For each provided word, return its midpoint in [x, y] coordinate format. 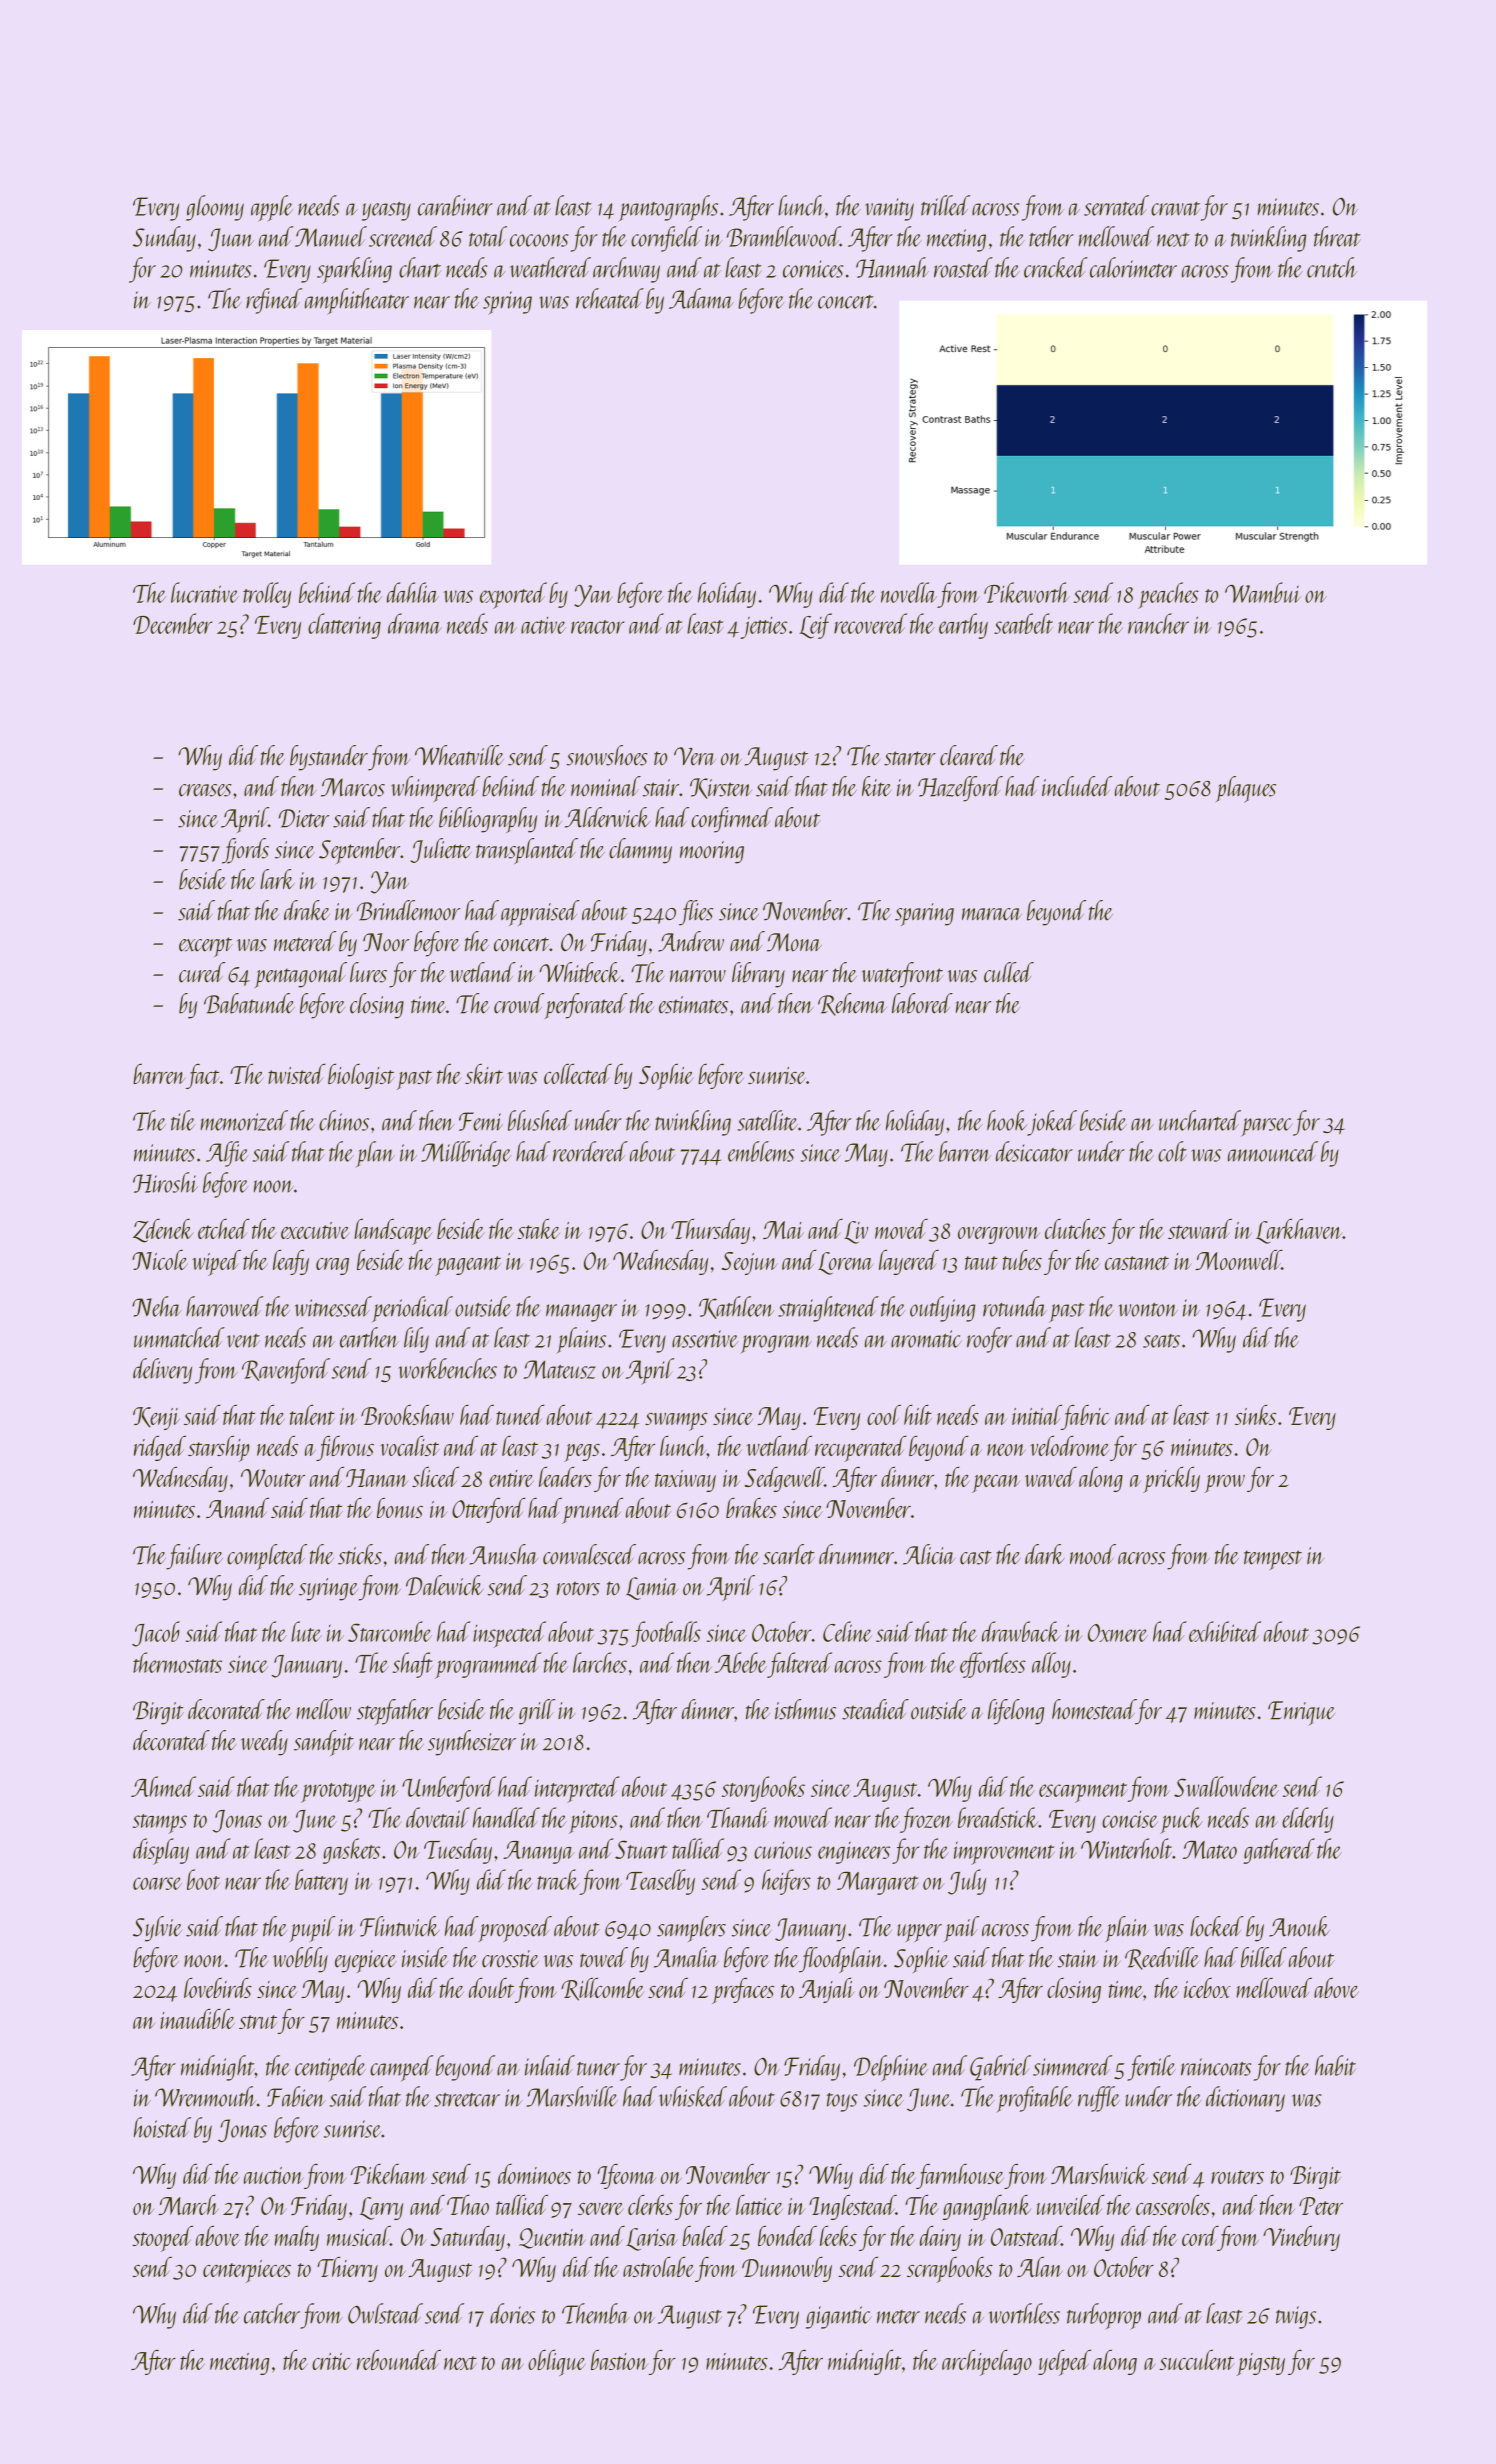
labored [922, 1003]
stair [661, 788]
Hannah [892, 267]
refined [274, 301]
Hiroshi [165, 1182]
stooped [163, 2239]
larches [600, 1662]
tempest [1273, 1560]
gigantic [839, 2317]
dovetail [438, 1817]
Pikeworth [1027, 592]
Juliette [440, 850]
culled [1009, 972]
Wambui [1263, 592]
